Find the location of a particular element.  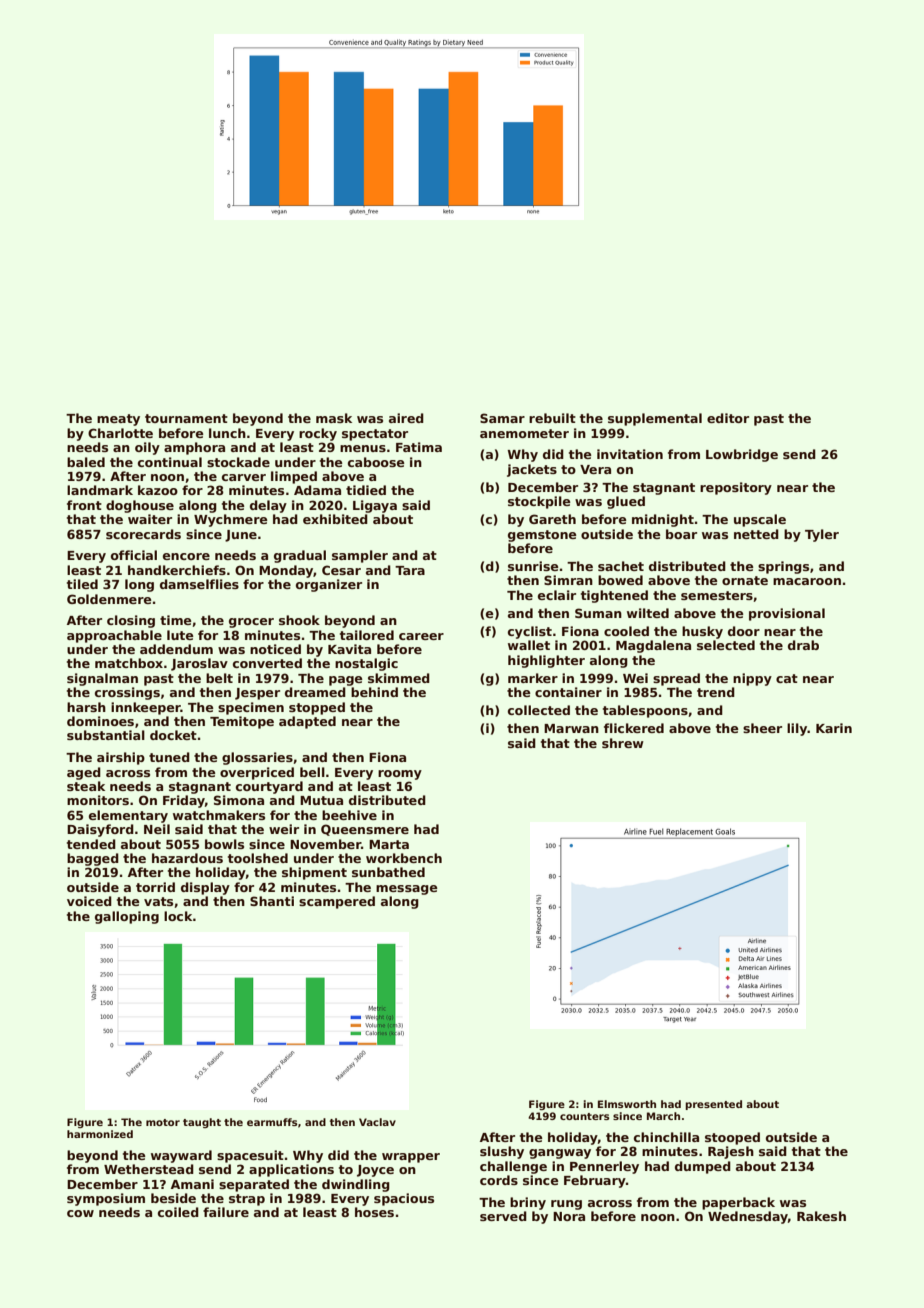

glossaries is located at coordinates (257, 758).
